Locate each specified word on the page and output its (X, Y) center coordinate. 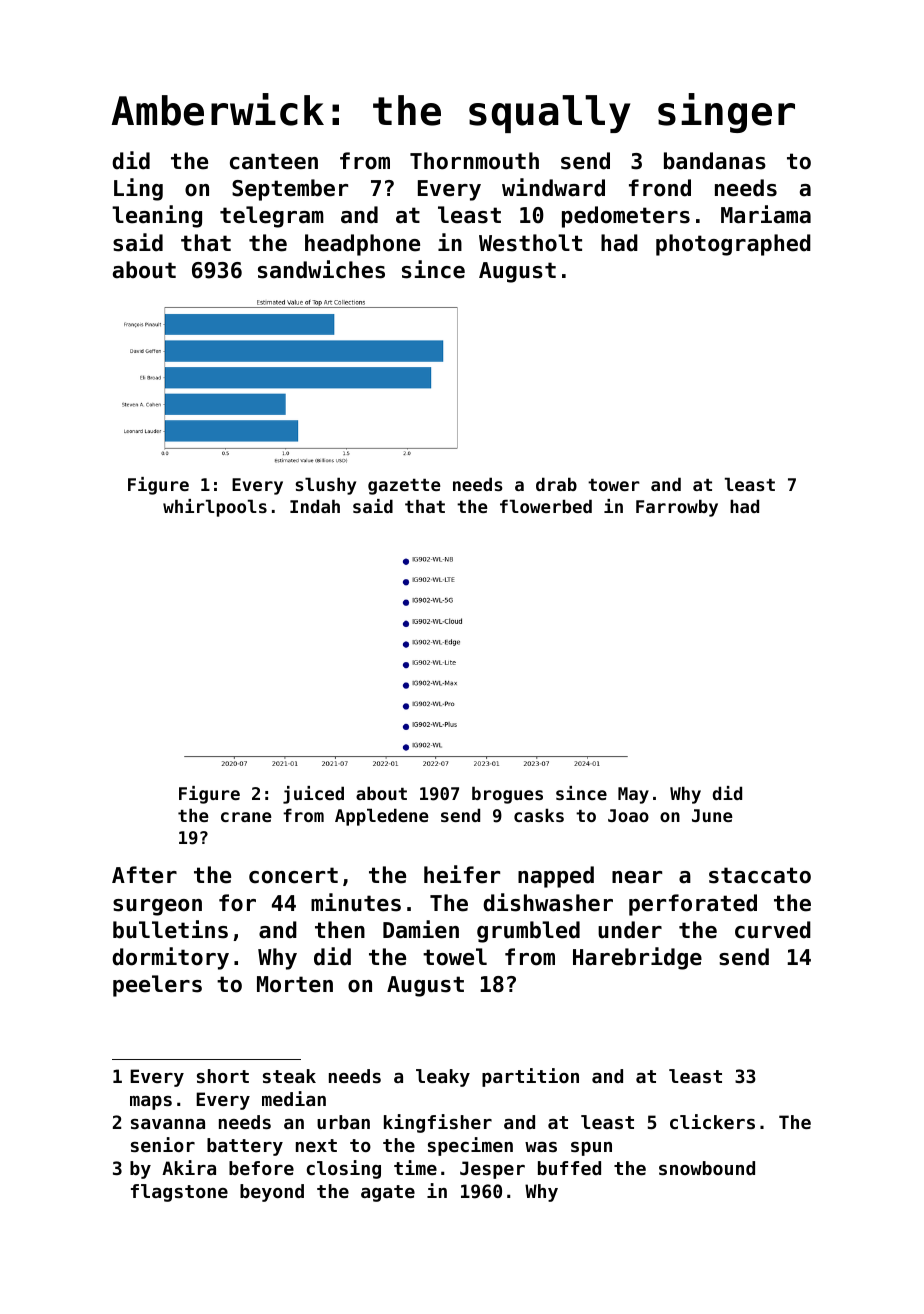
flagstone (179, 1193)
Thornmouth (474, 161)
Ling (138, 189)
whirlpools (215, 508)
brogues (507, 795)
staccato (760, 875)
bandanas (715, 161)
